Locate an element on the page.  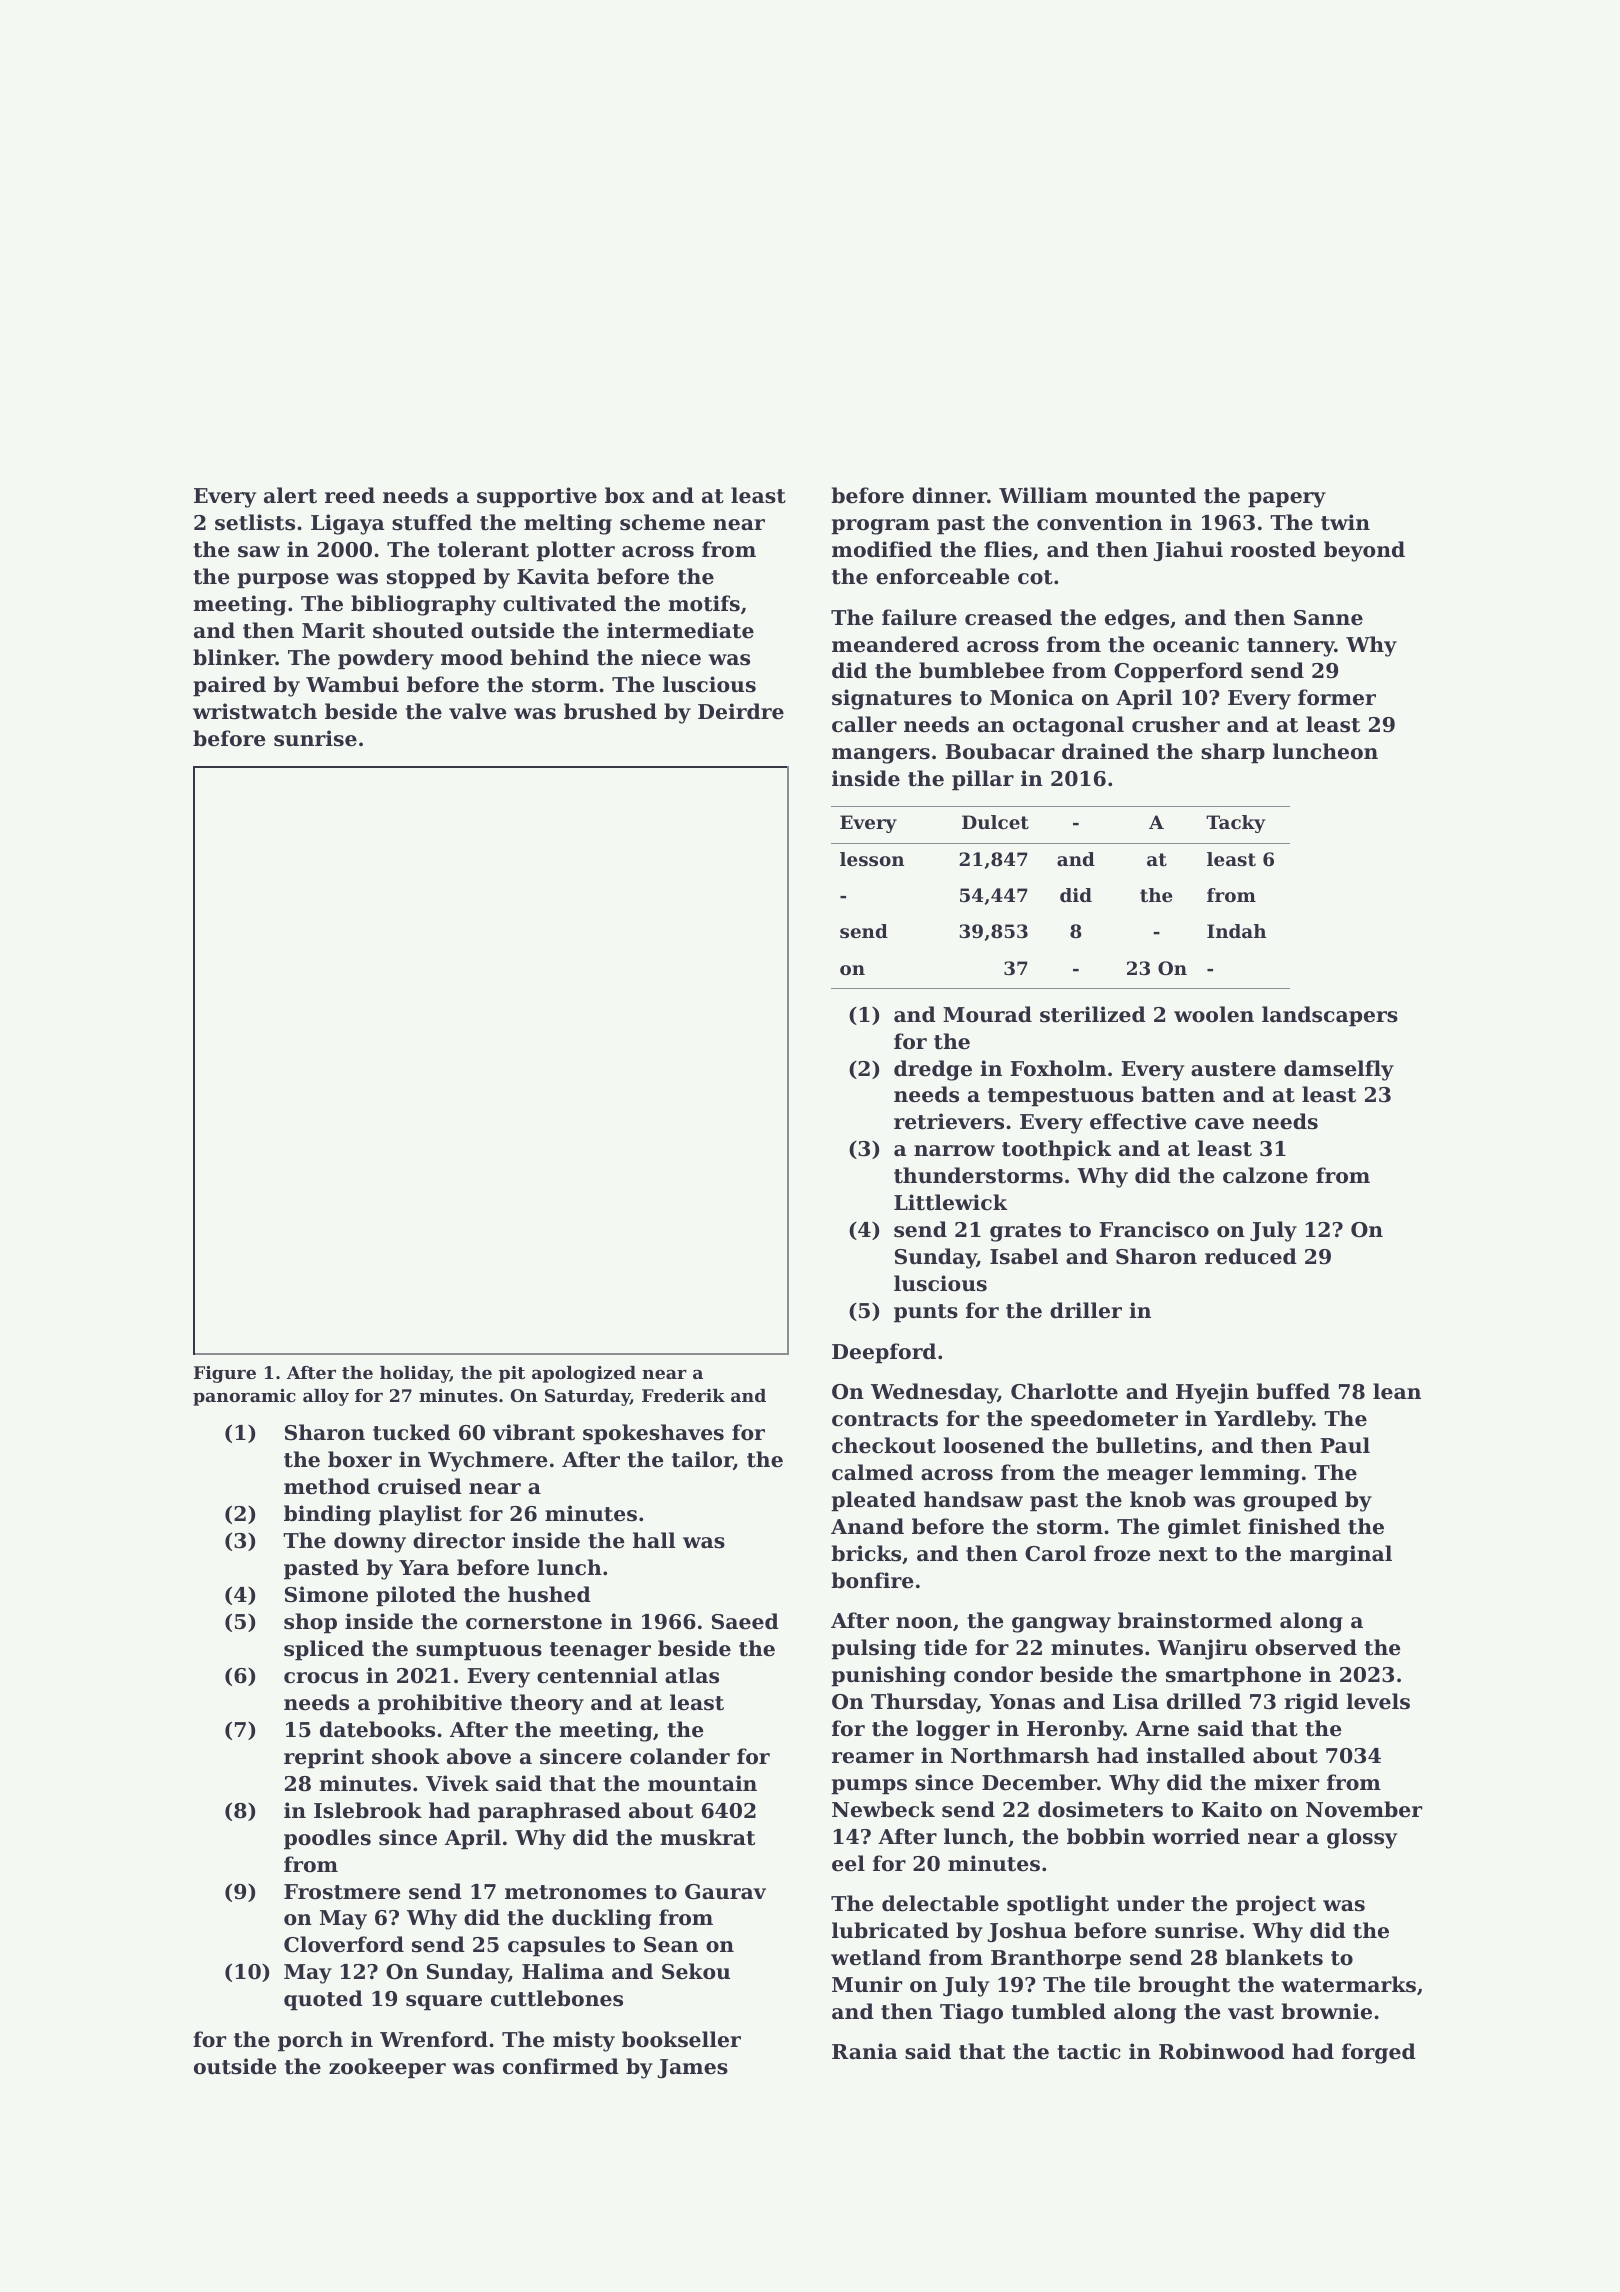
former is located at coordinates (1337, 697).
